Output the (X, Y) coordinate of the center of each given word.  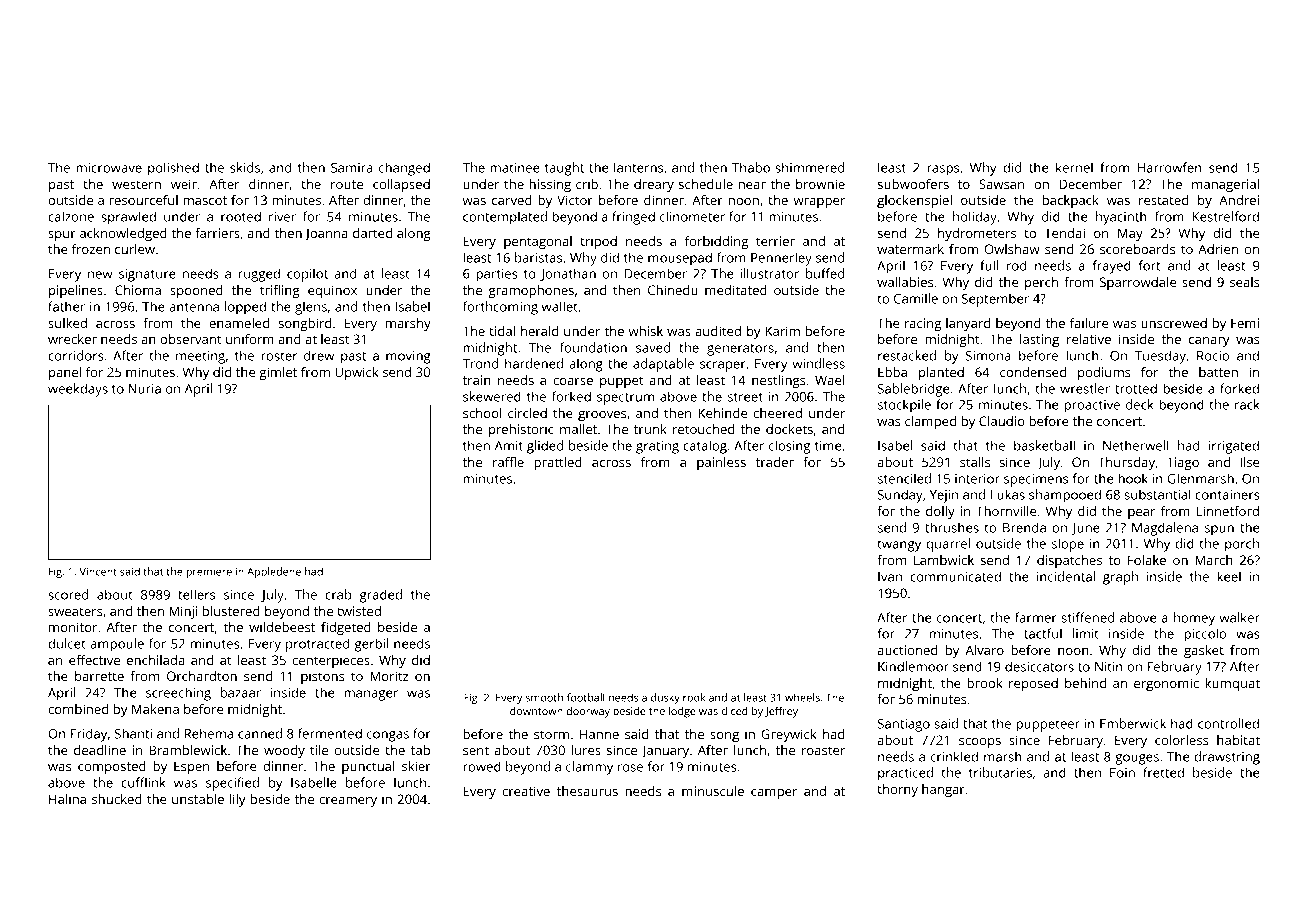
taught (564, 169)
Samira (352, 168)
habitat (1238, 740)
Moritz (389, 676)
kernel (1074, 167)
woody (284, 751)
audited (718, 331)
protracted (318, 645)
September (995, 300)
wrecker (72, 339)
